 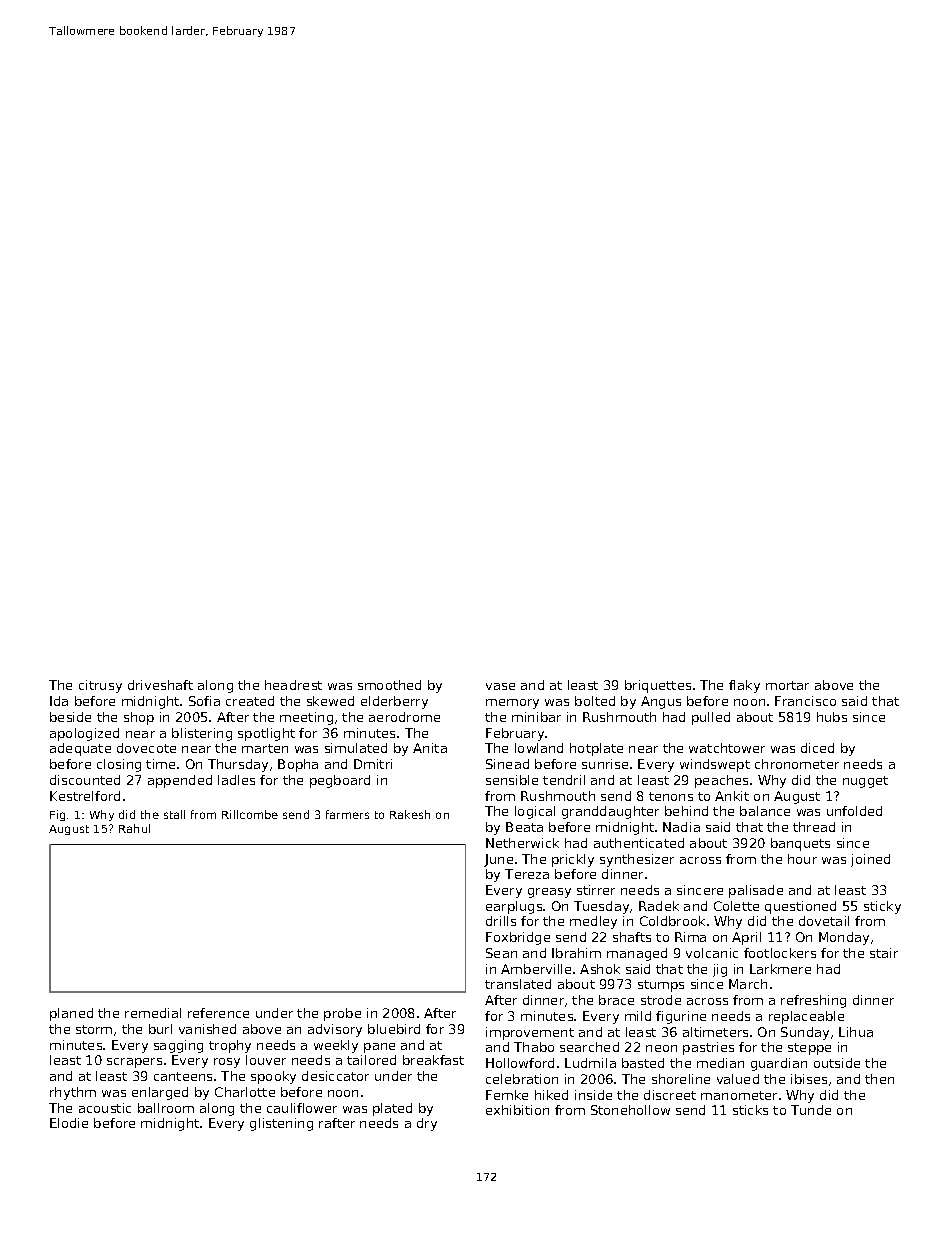 What do you see at coordinates (389, 685) in the page?
I see `smoothed` at bounding box center [389, 685].
